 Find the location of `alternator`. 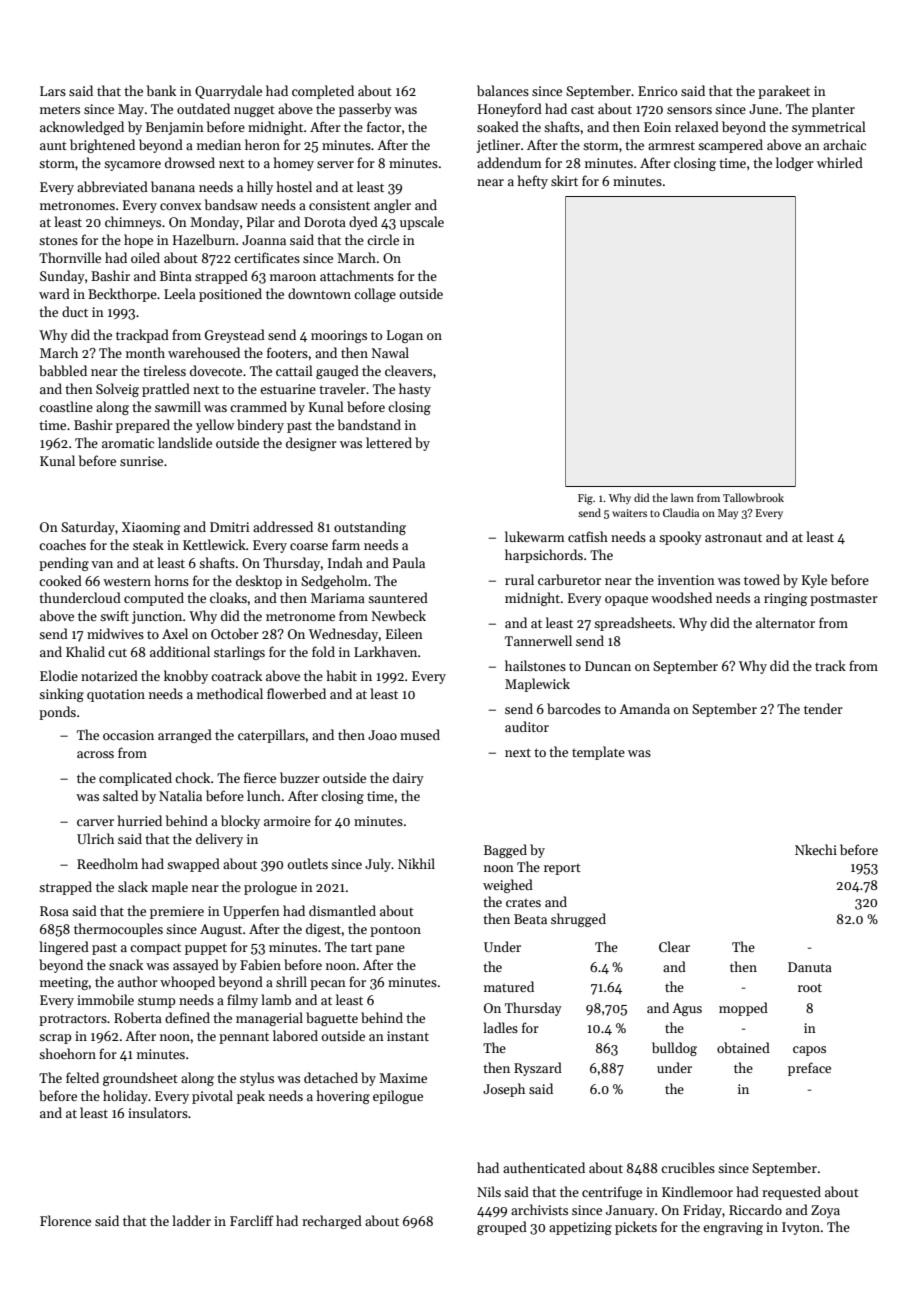

alternator is located at coordinates (785, 622).
